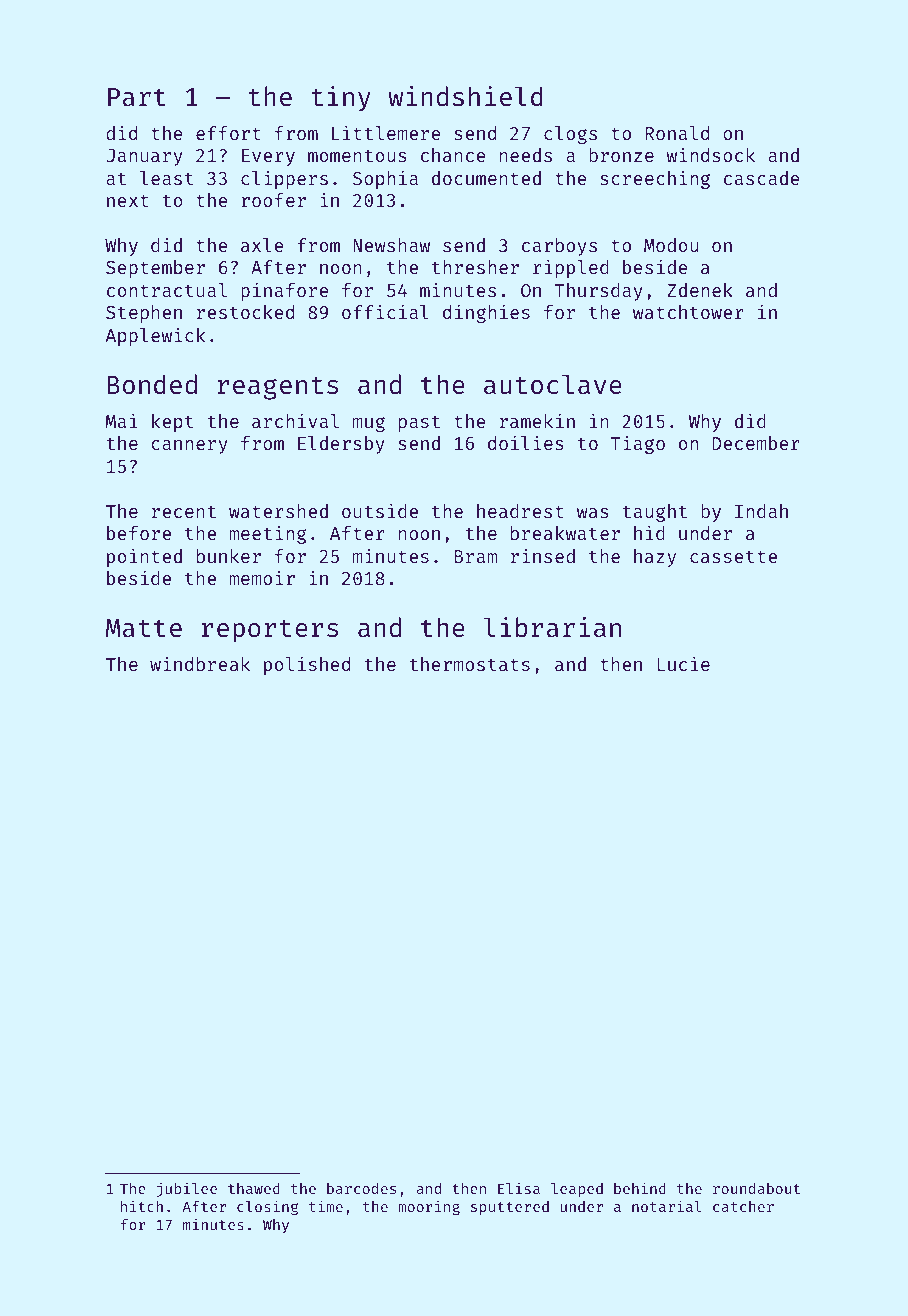 The image size is (908, 1316). Describe the element at coordinates (326, 1206) in the document. I see `time` at that location.
